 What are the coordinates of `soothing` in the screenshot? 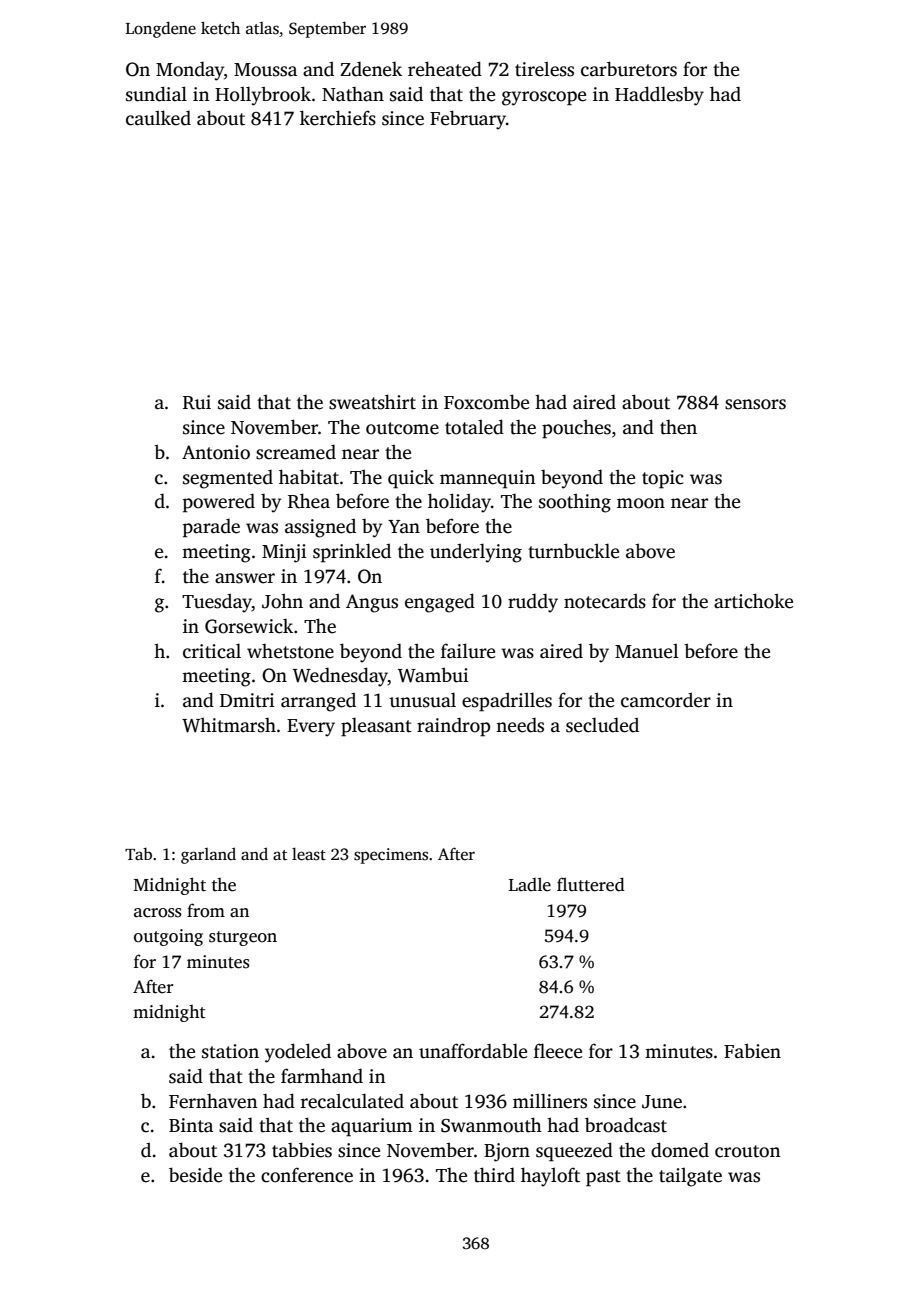 It's located at (575, 503).
